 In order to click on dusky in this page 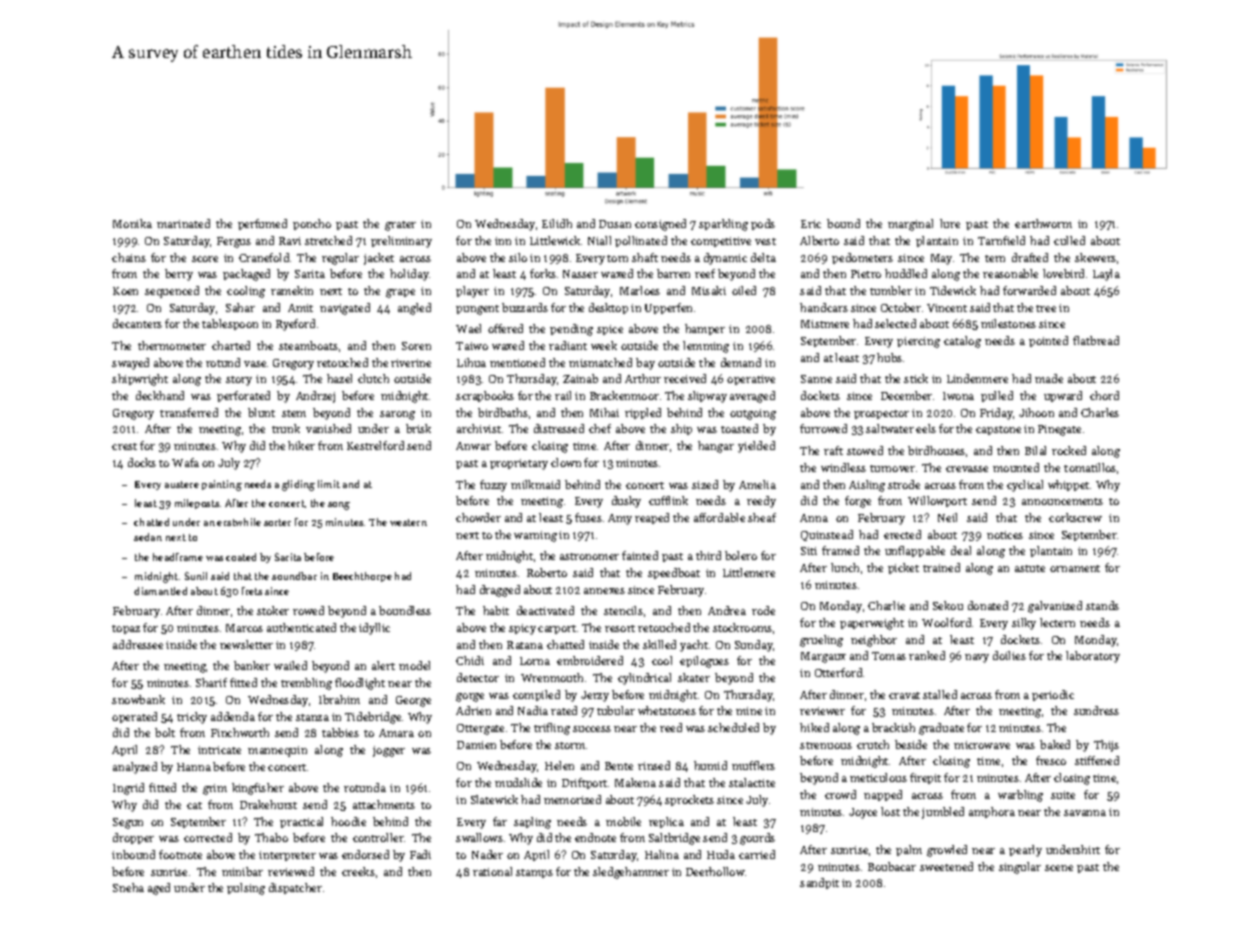, I will do `click(626, 502)`.
